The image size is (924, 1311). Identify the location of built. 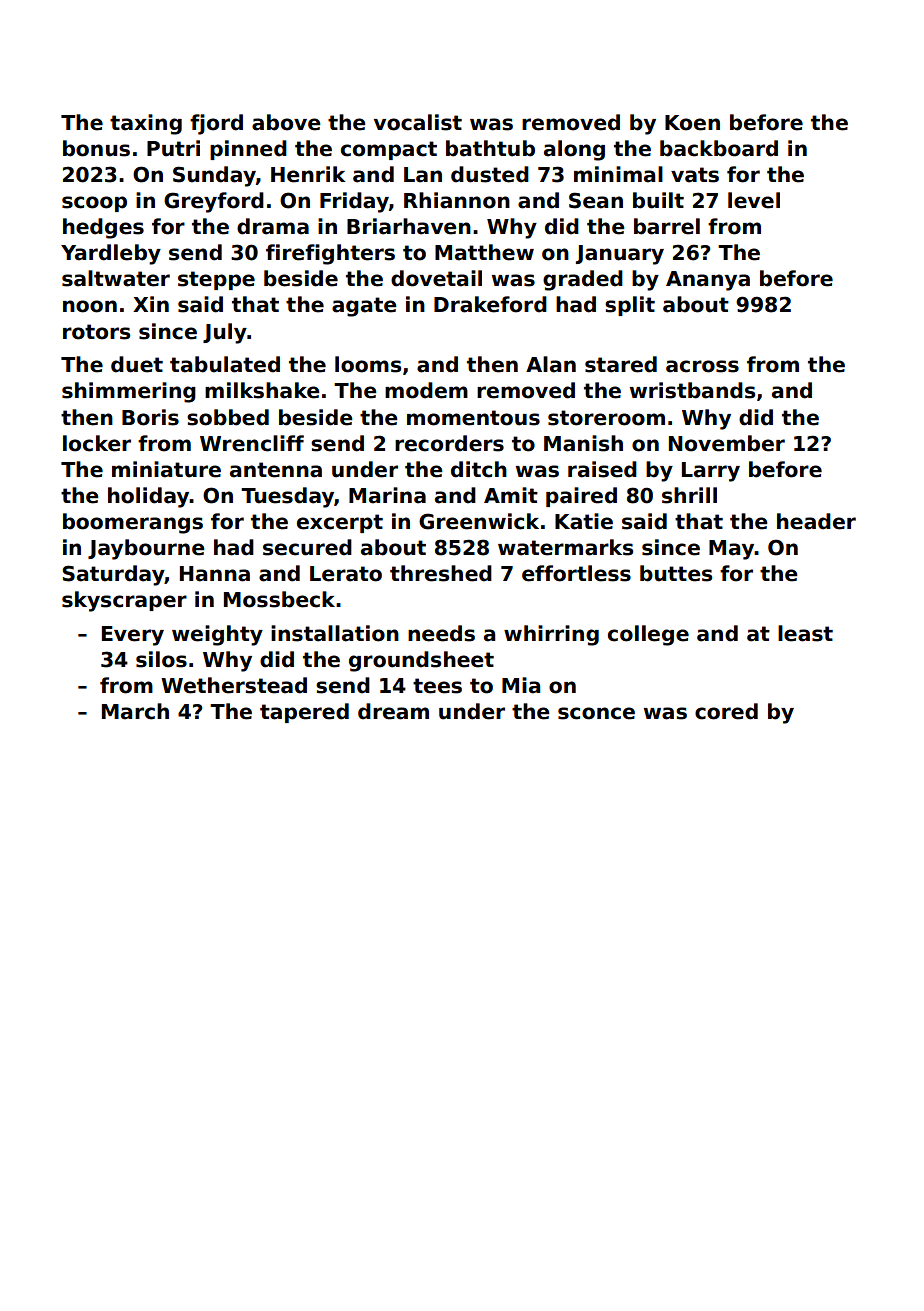
(658, 200).
